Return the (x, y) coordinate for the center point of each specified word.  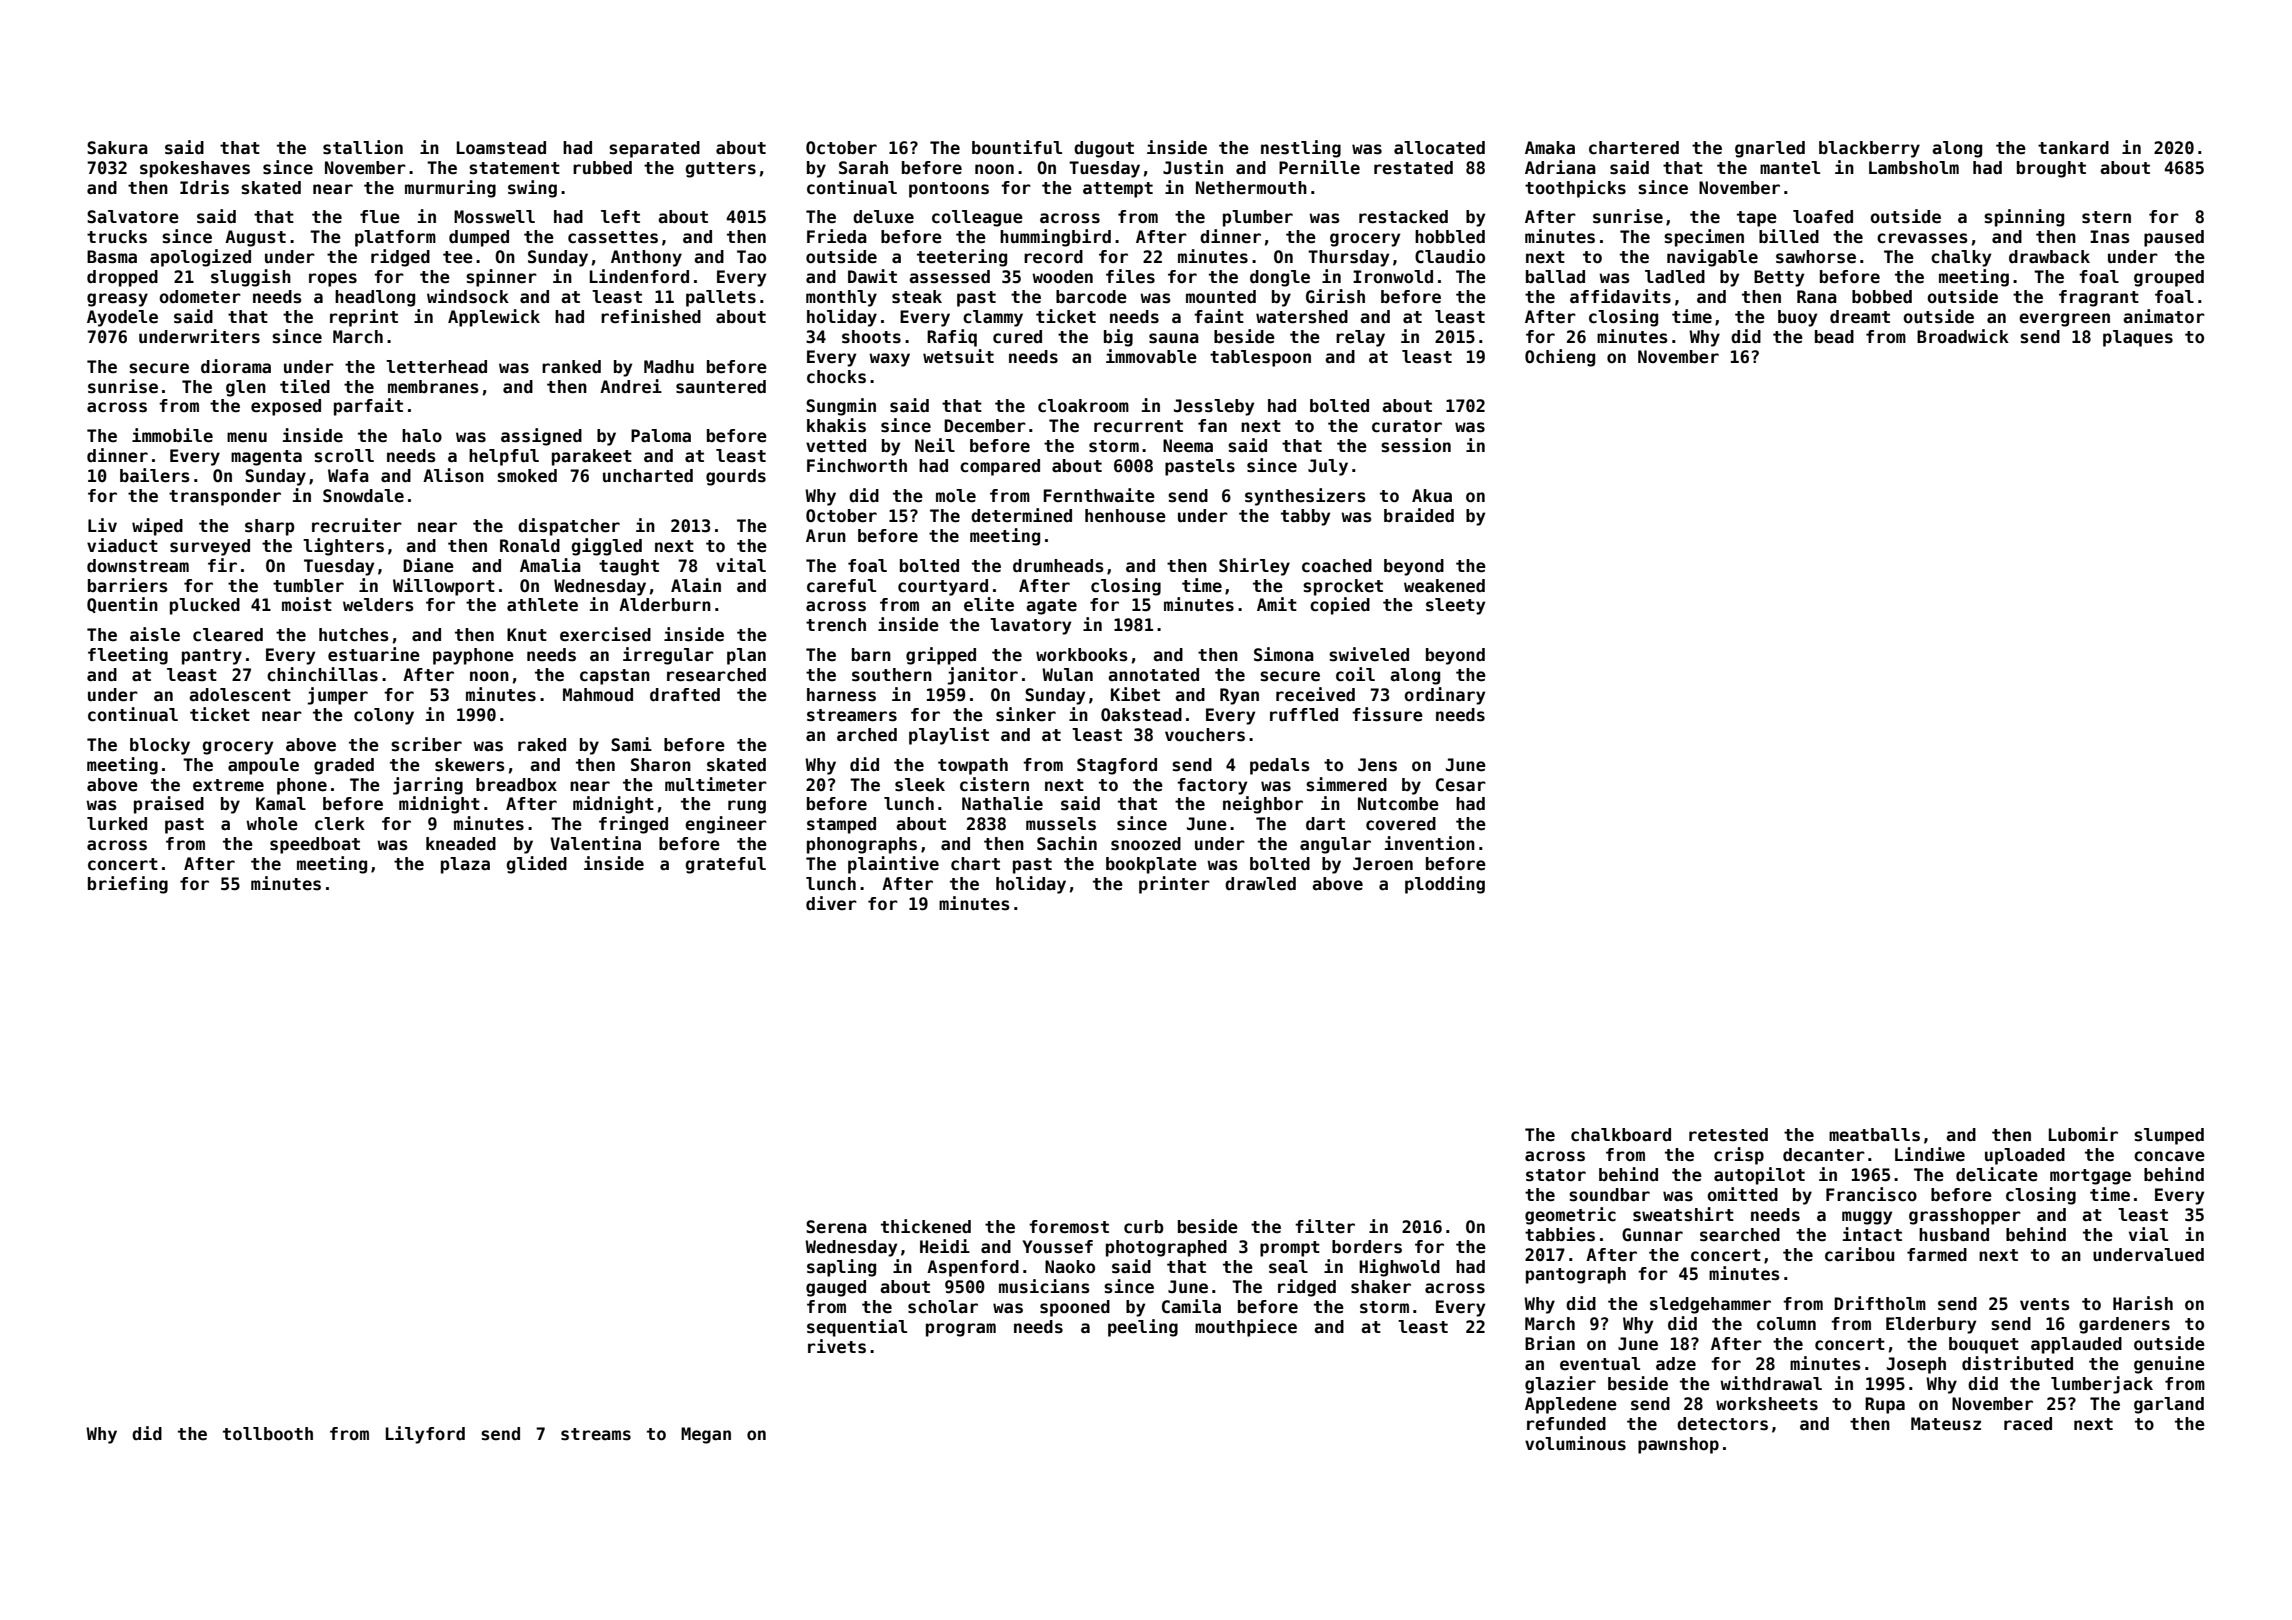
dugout (1104, 149)
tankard (2073, 148)
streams (596, 1434)
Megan (706, 1435)
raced (2028, 1424)
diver (831, 903)
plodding (1445, 885)
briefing (128, 885)
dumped (479, 238)
